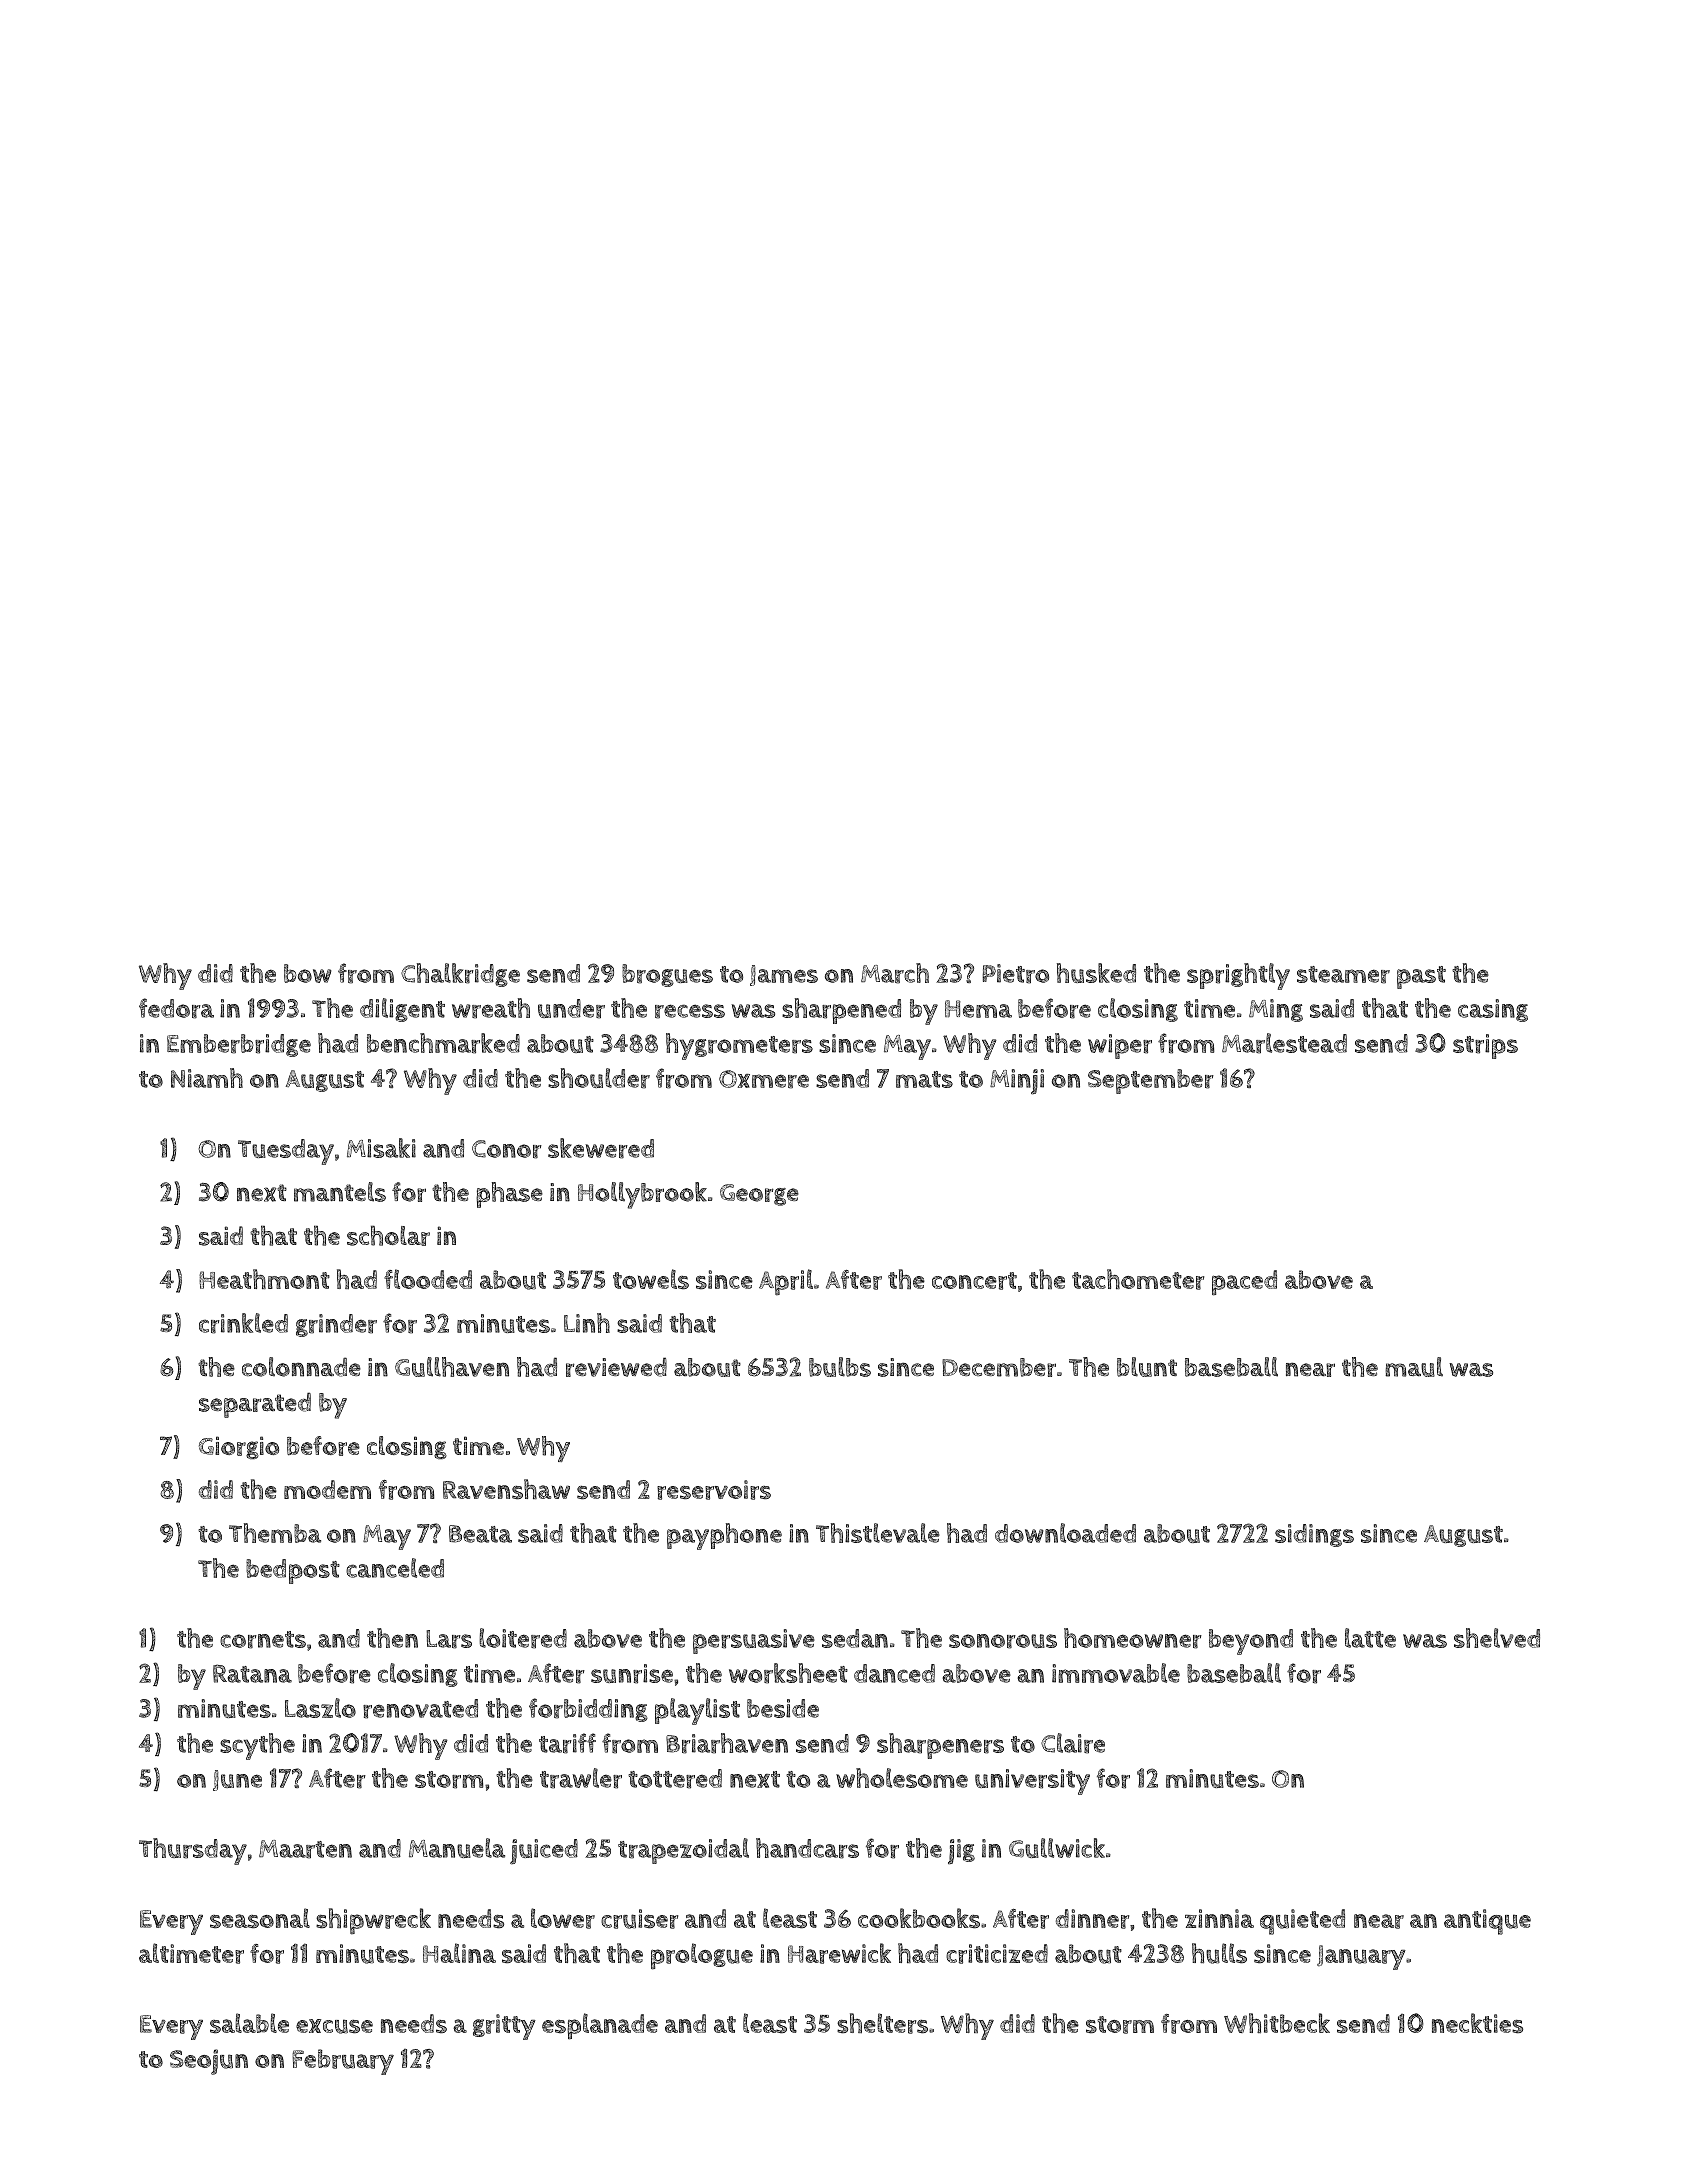 This screenshot has height=2178, width=1683. Describe the element at coordinates (373, 1921) in the screenshot. I see `shipwreck` at that location.
